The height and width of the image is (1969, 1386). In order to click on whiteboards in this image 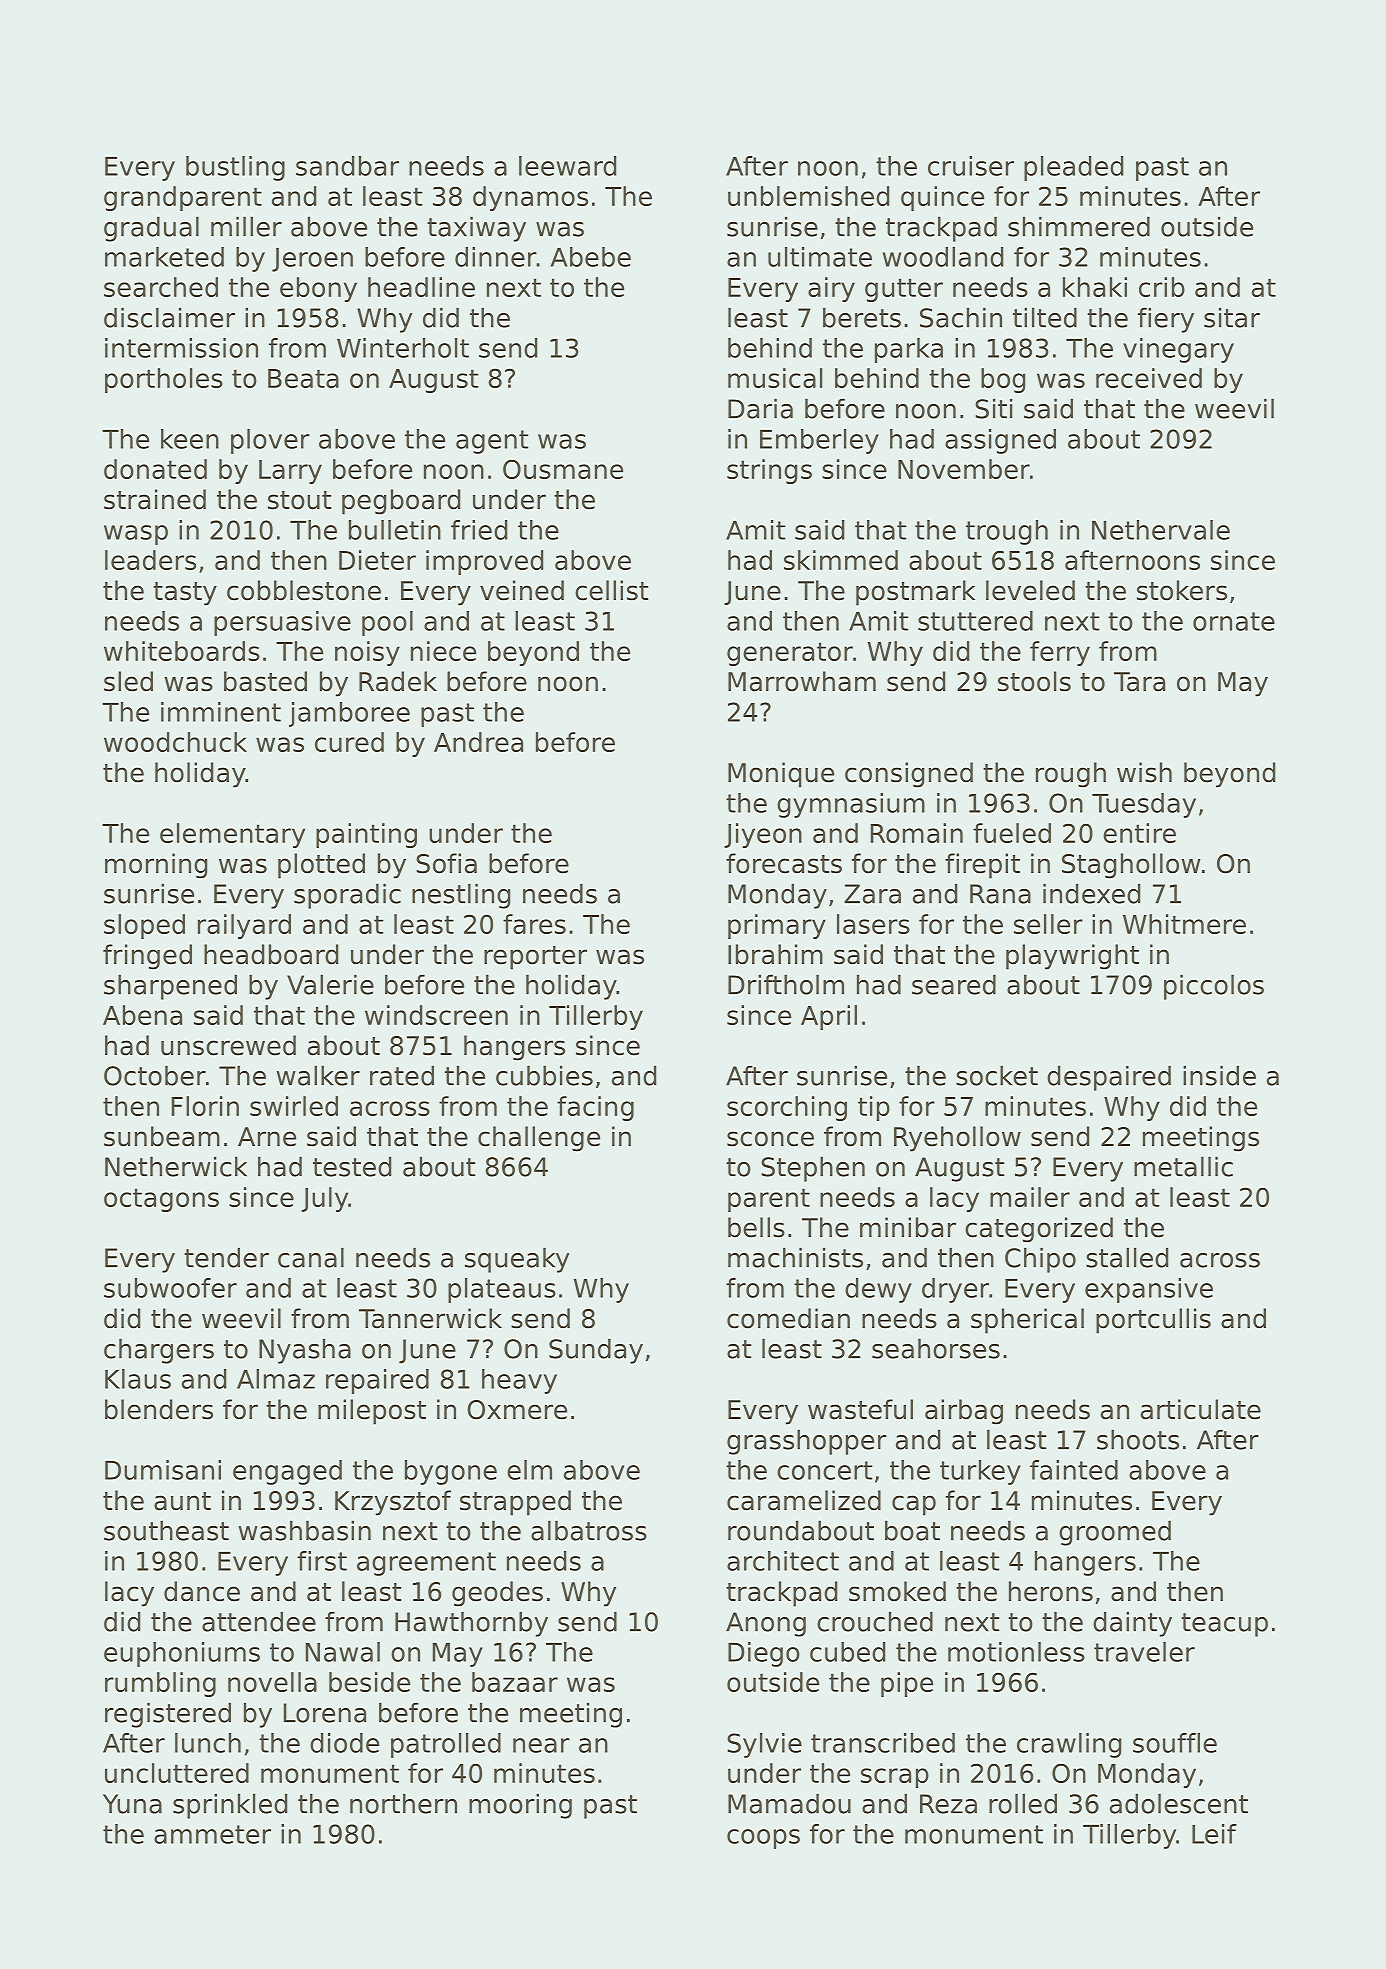, I will do `click(182, 651)`.
